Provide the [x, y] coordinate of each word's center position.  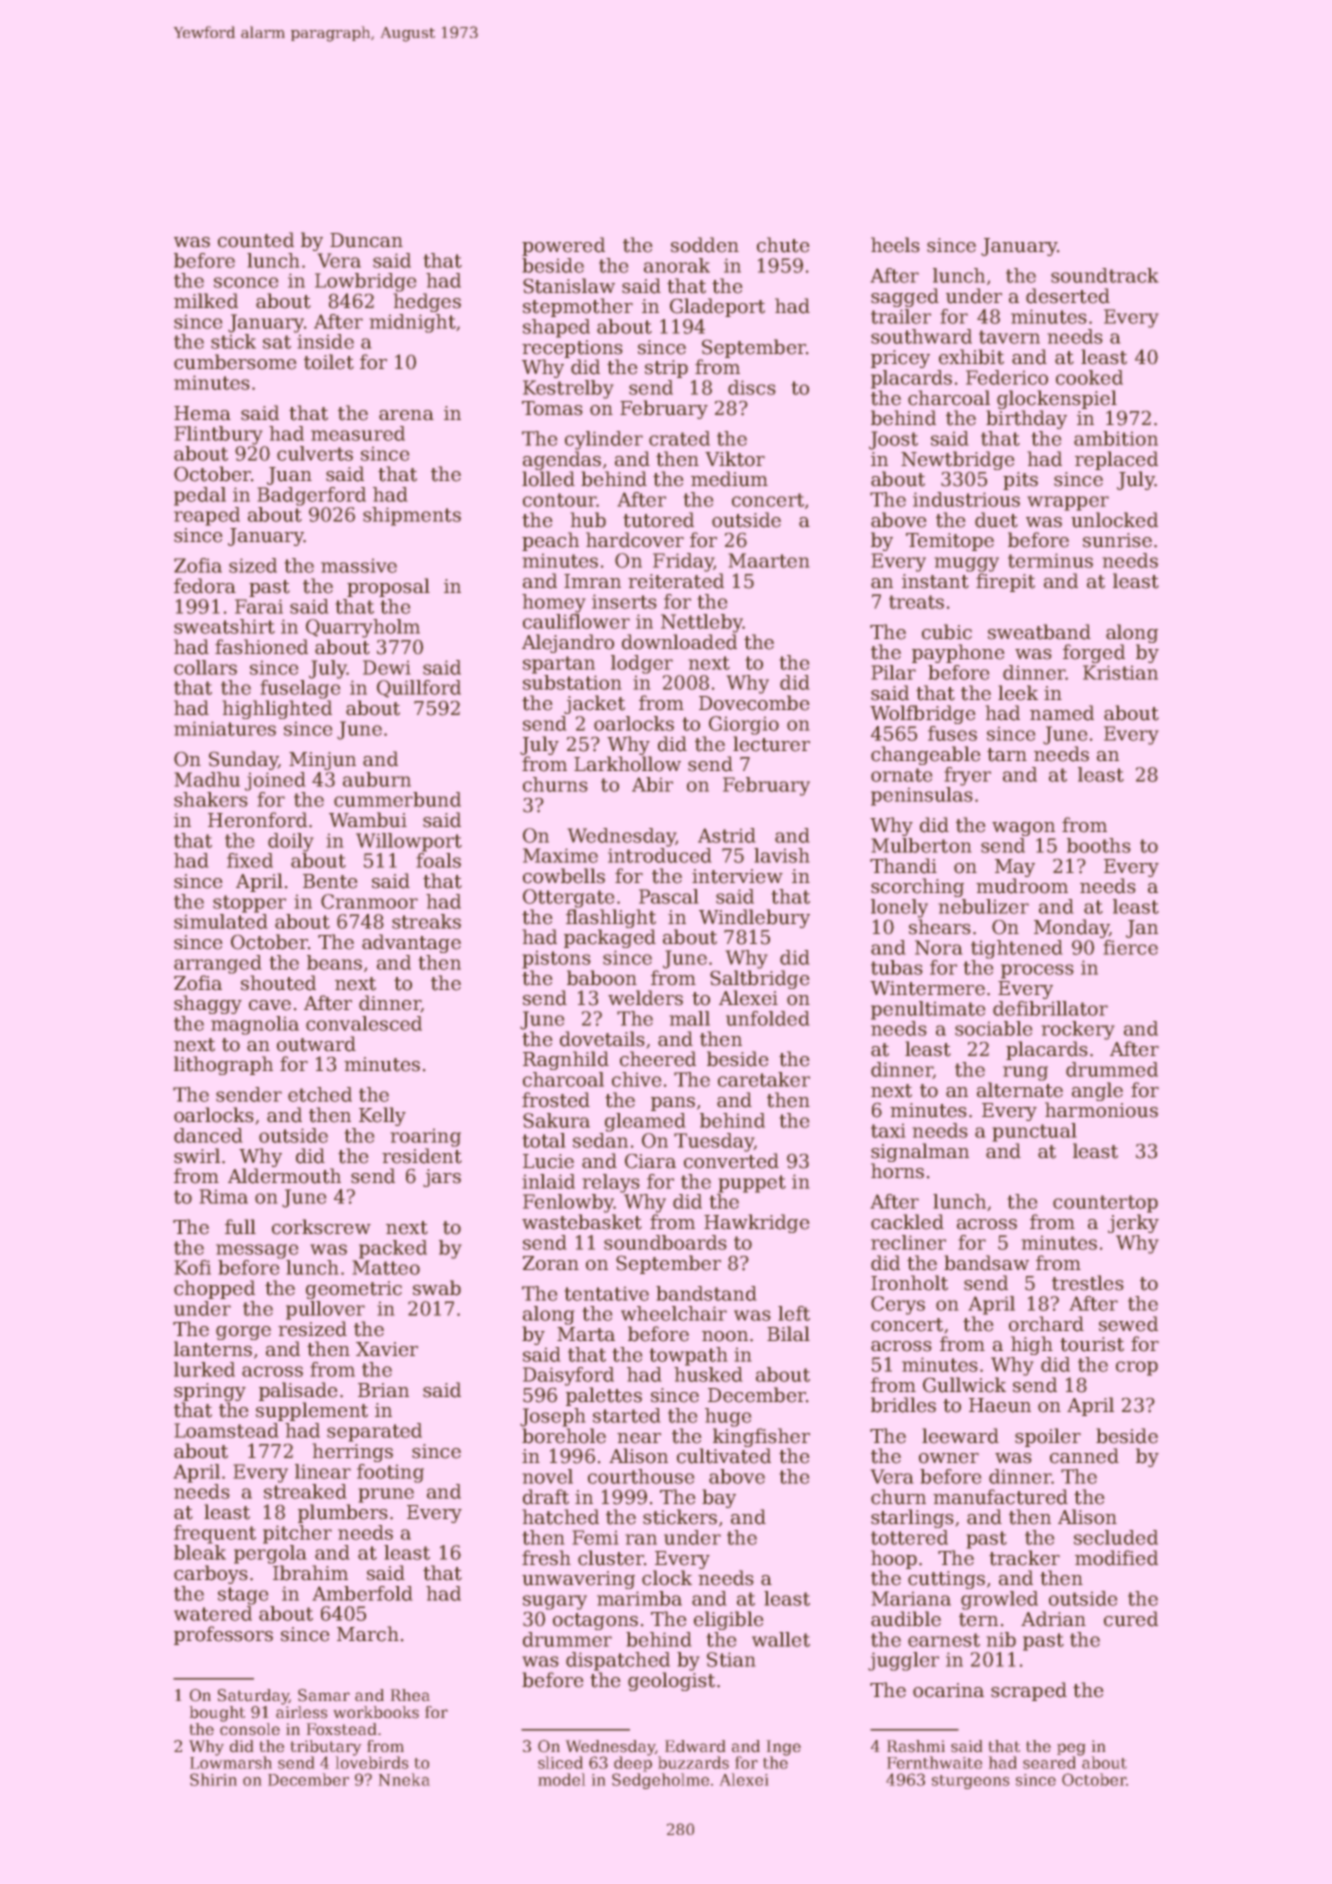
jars [442, 1178]
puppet [752, 1184]
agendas [562, 460]
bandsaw [986, 1263]
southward [921, 336]
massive [359, 566]
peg [1071, 1749]
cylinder [604, 440]
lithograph [223, 1065]
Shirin [213, 1779]
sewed [1128, 1324]
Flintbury [218, 435]
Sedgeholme [660, 1781]
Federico [1007, 377]
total [544, 1140]
